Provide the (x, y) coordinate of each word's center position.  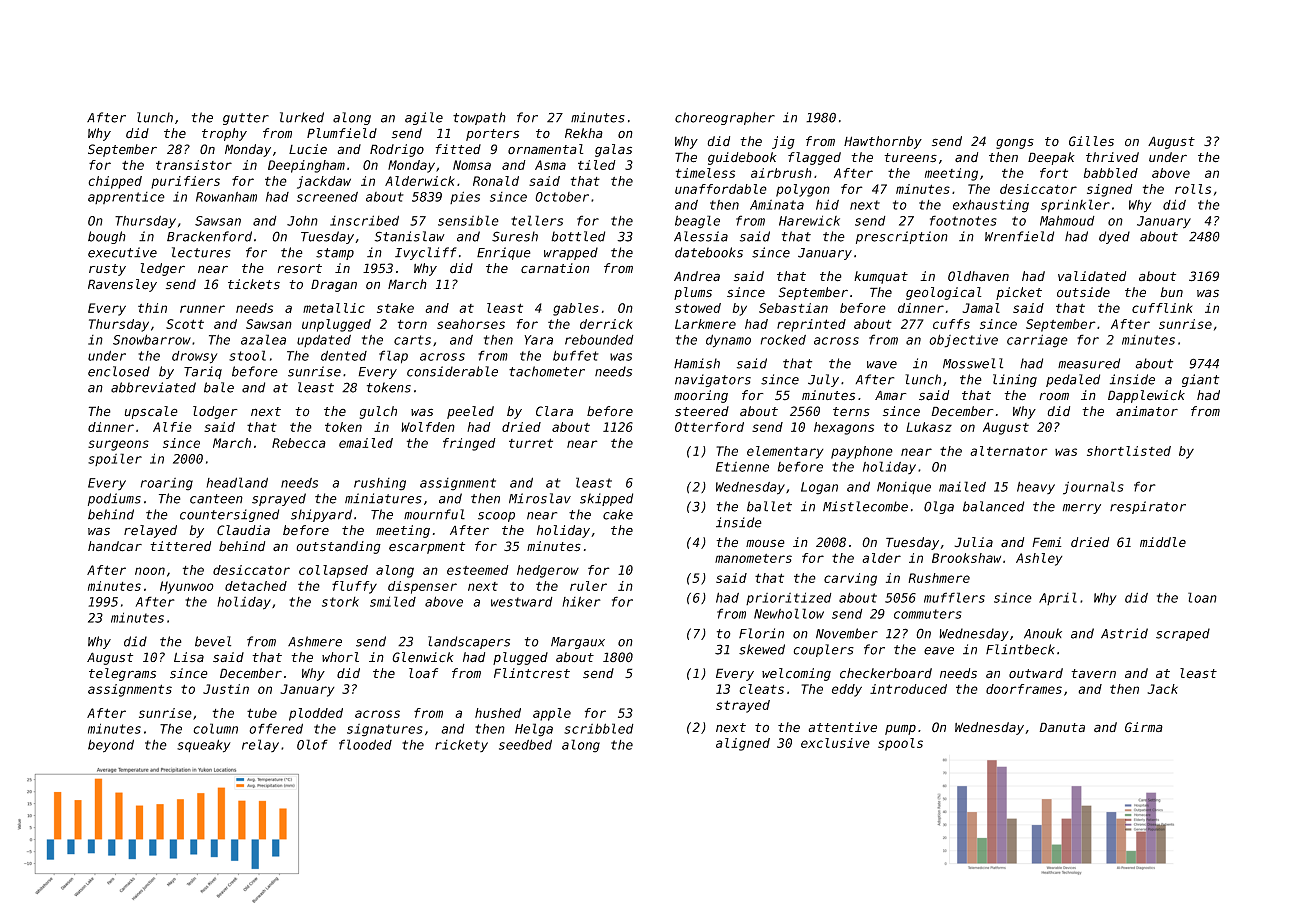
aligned (743, 744)
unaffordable (721, 189)
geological (944, 293)
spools (900, 744)
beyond (111, 746)
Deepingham (306, 166)
